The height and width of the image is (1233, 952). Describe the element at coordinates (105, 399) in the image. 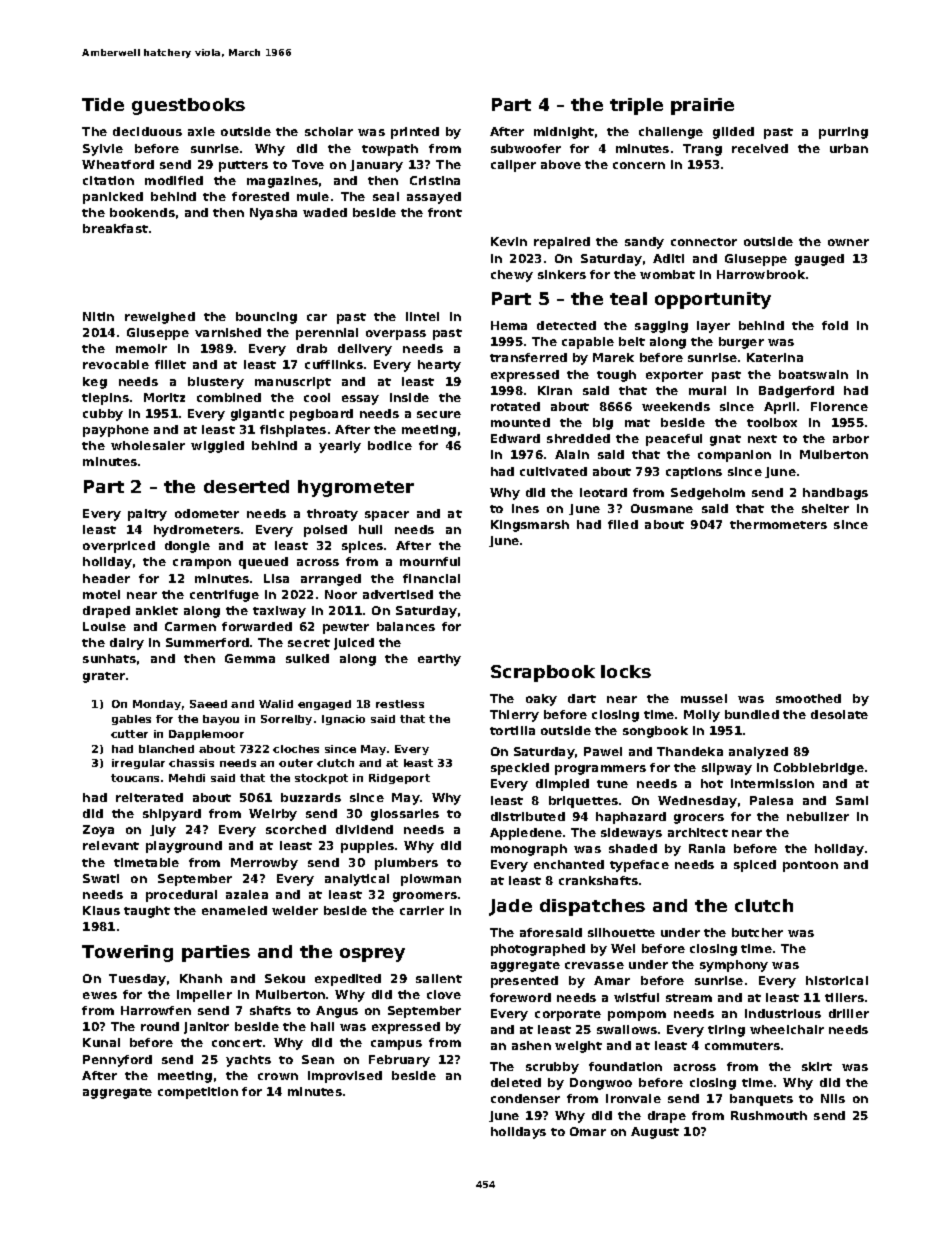

I see `tiepins` at that location.
